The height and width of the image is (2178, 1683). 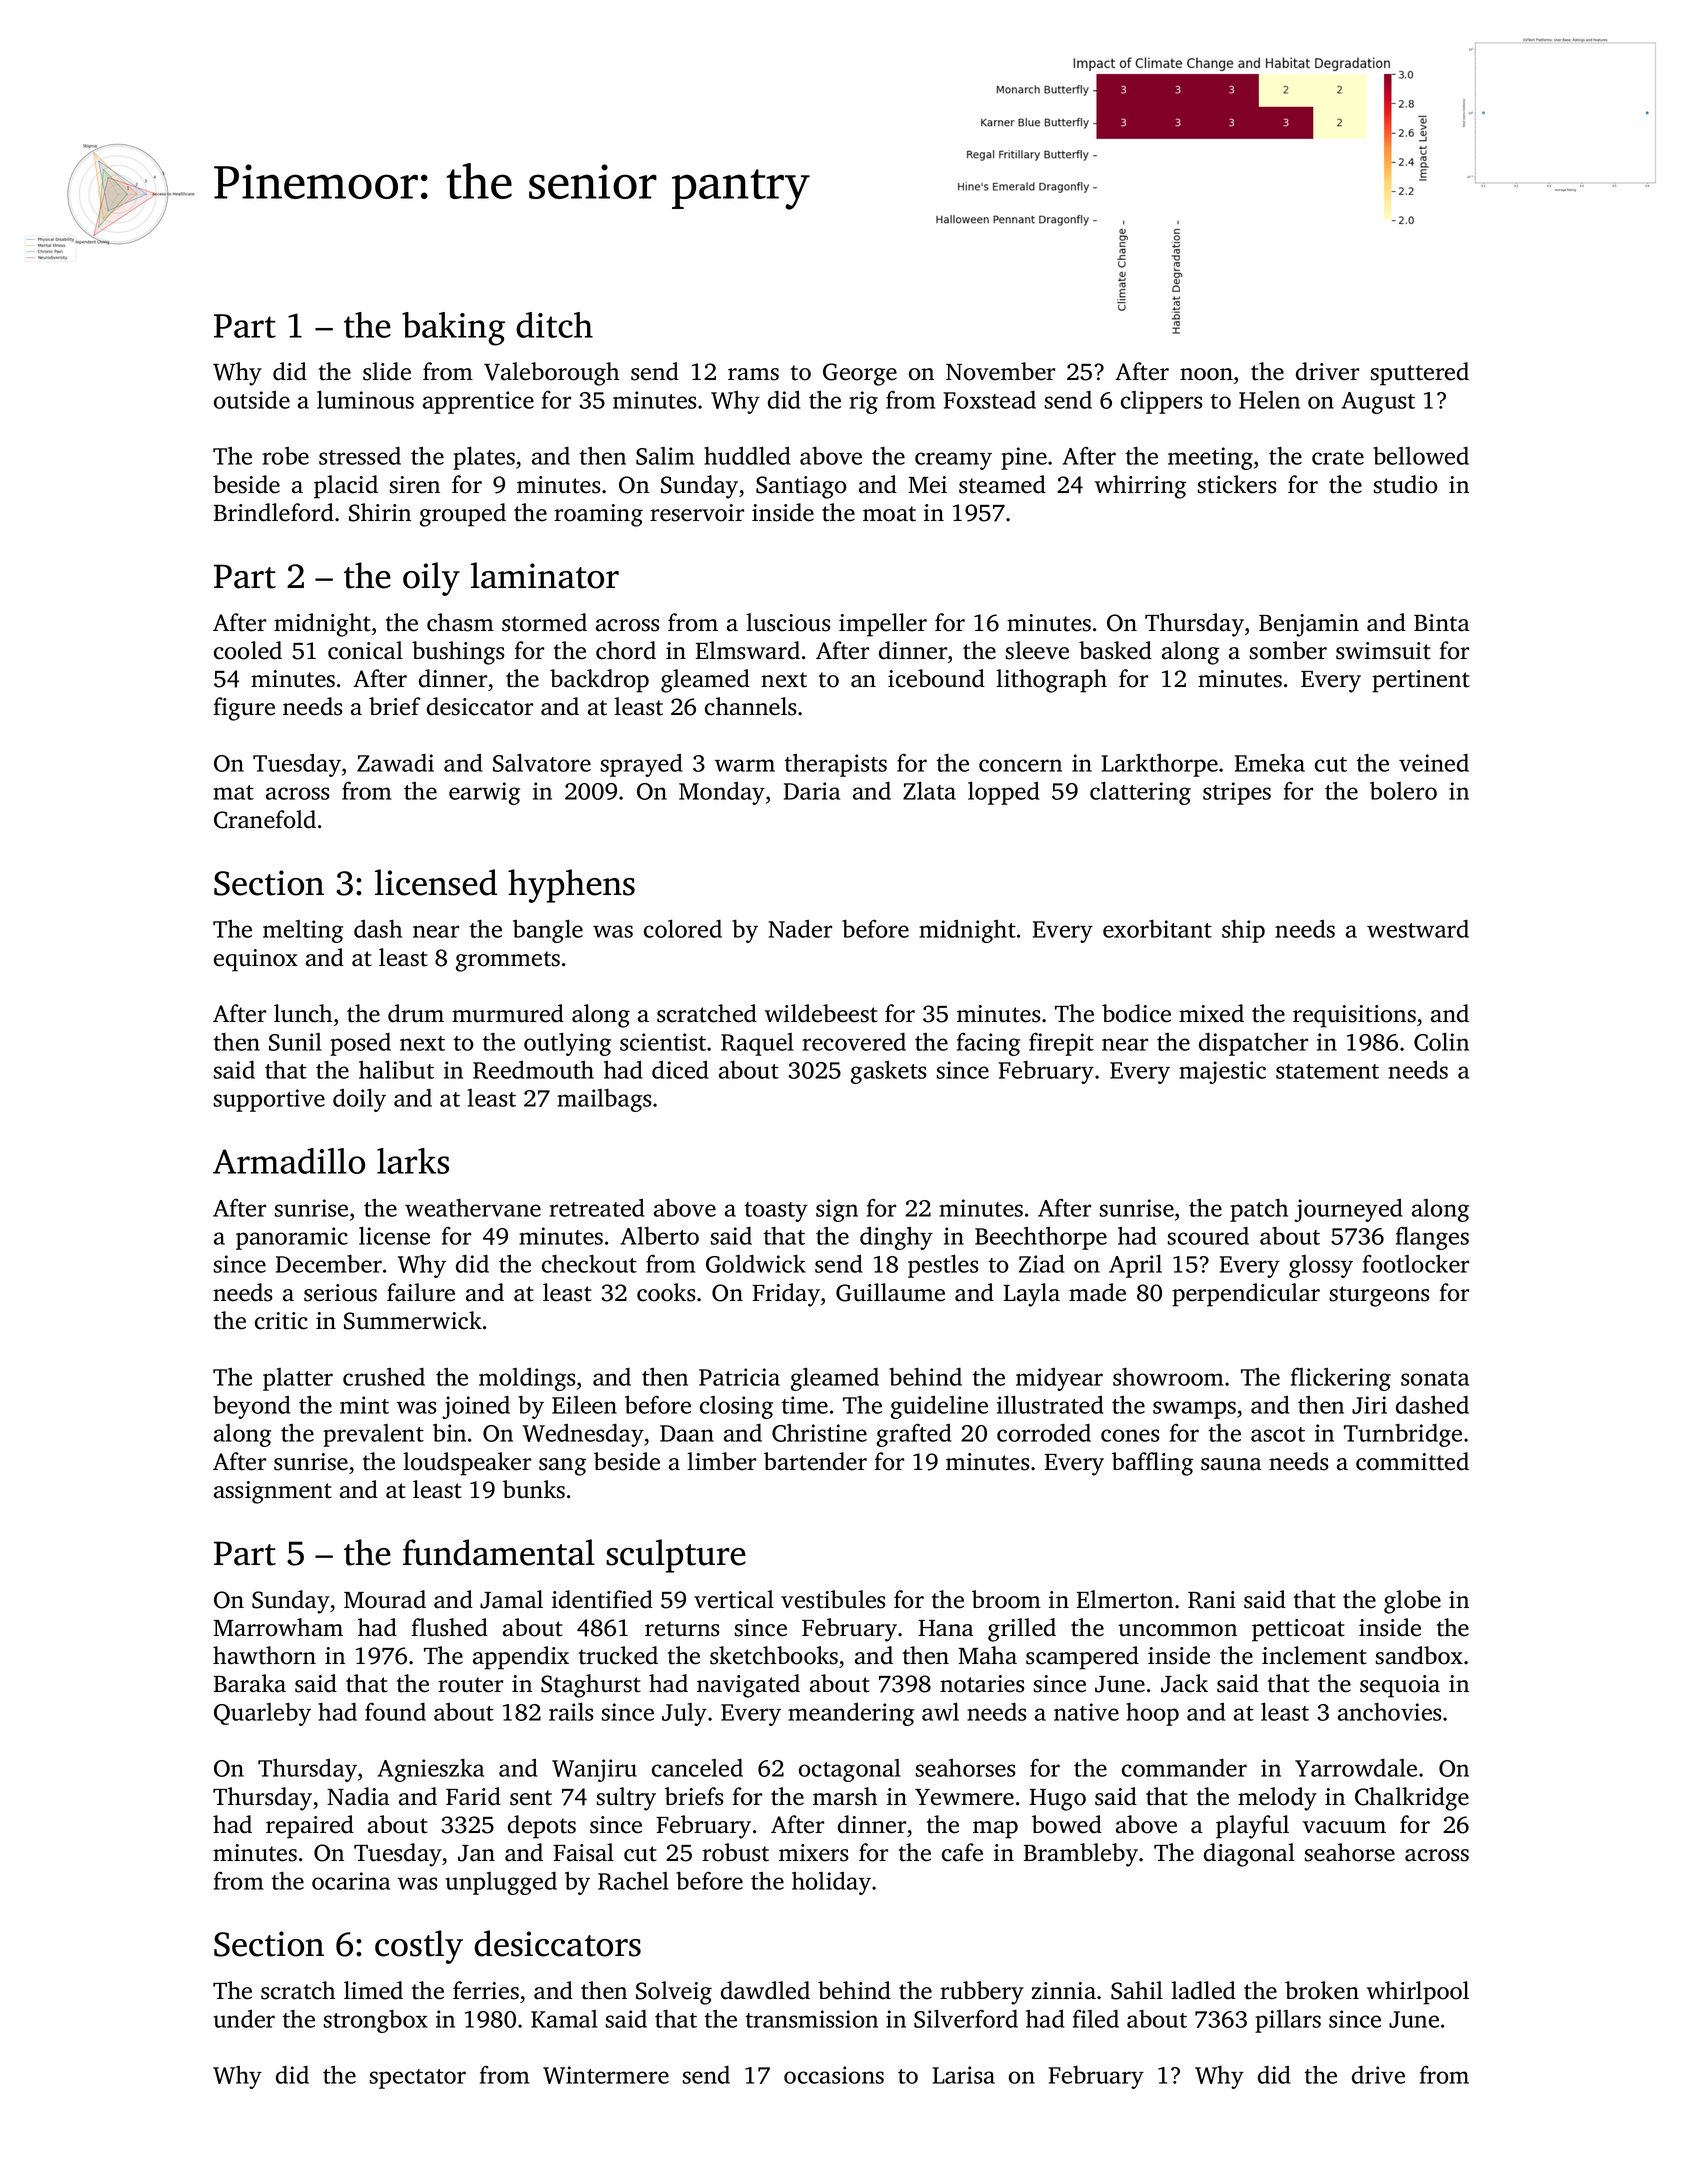 What do you see at coordinates (860, 374) in the image?
I see `George` at bounding box center [860, 374].
